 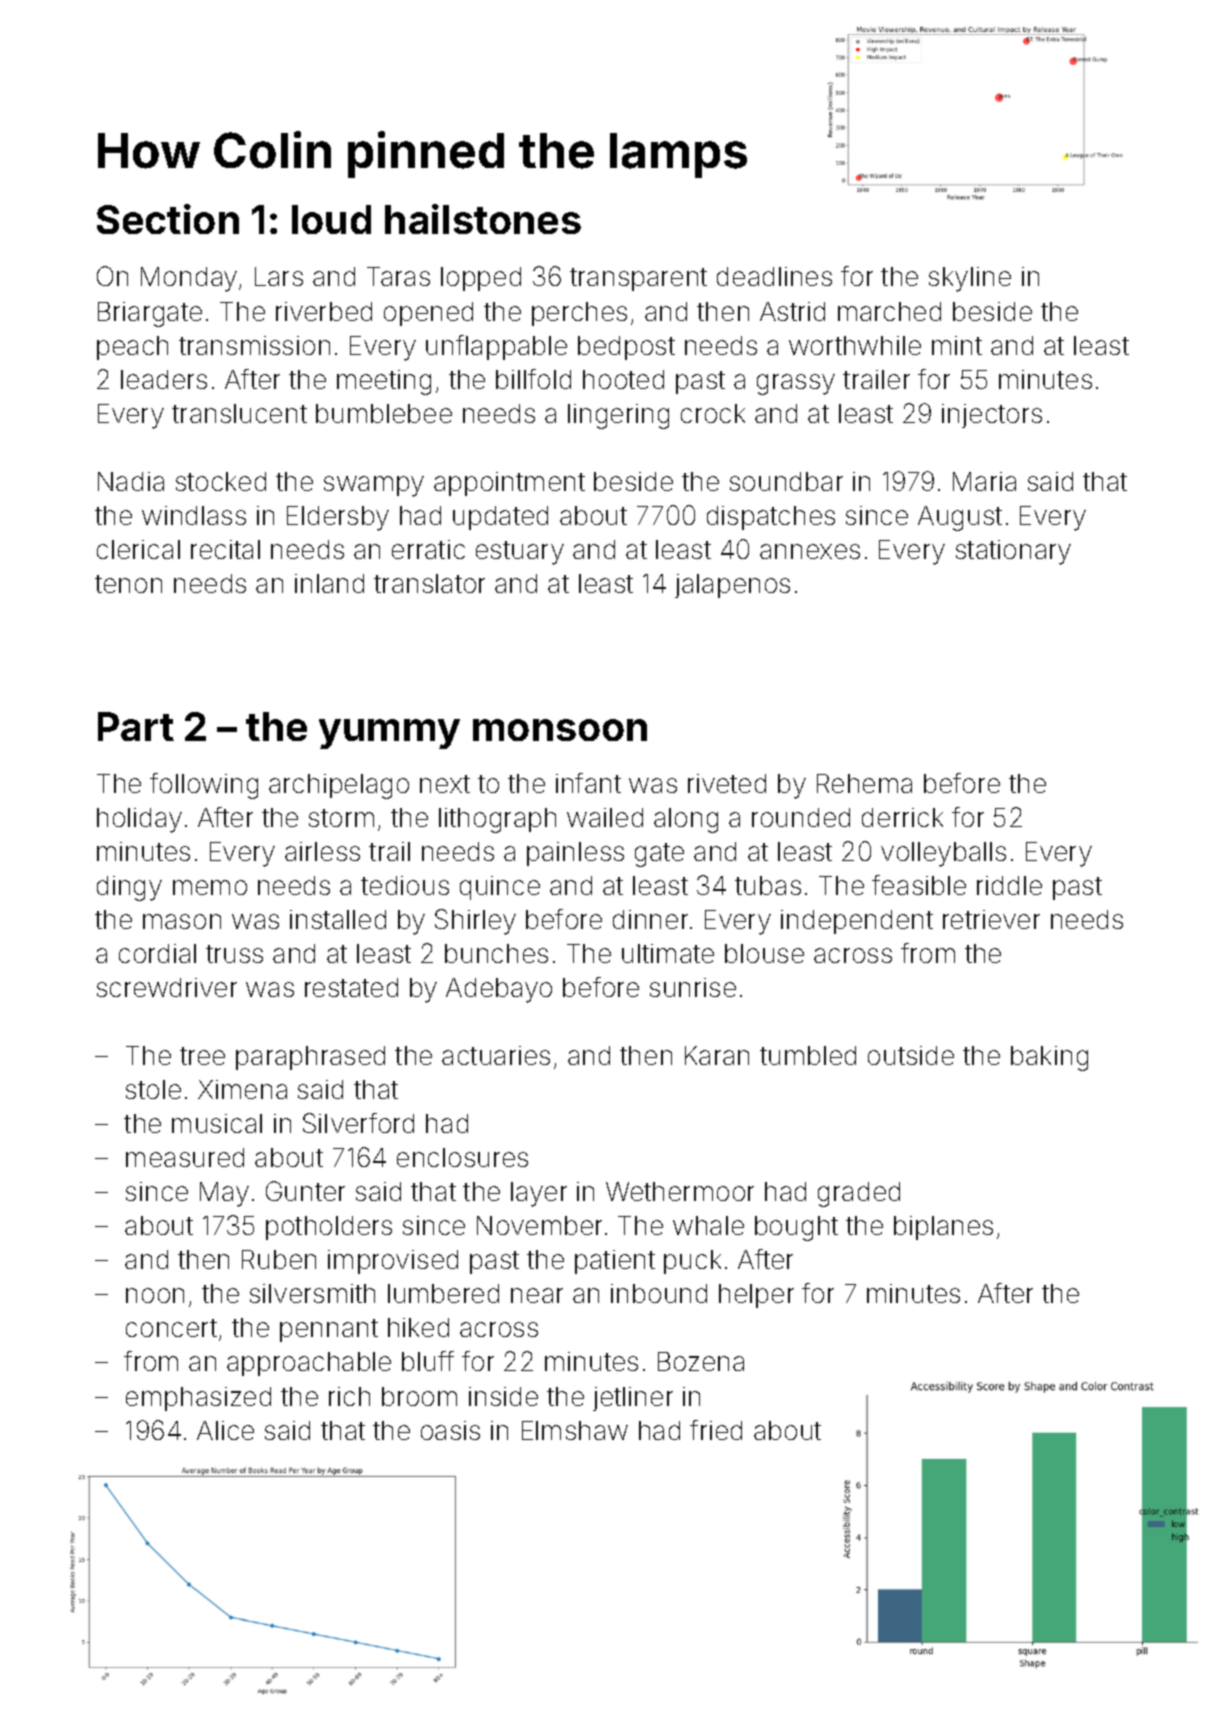 What do you see at coordinates (992, 416) in the document?
I see `injectors` at bounding box center [992, 416].
